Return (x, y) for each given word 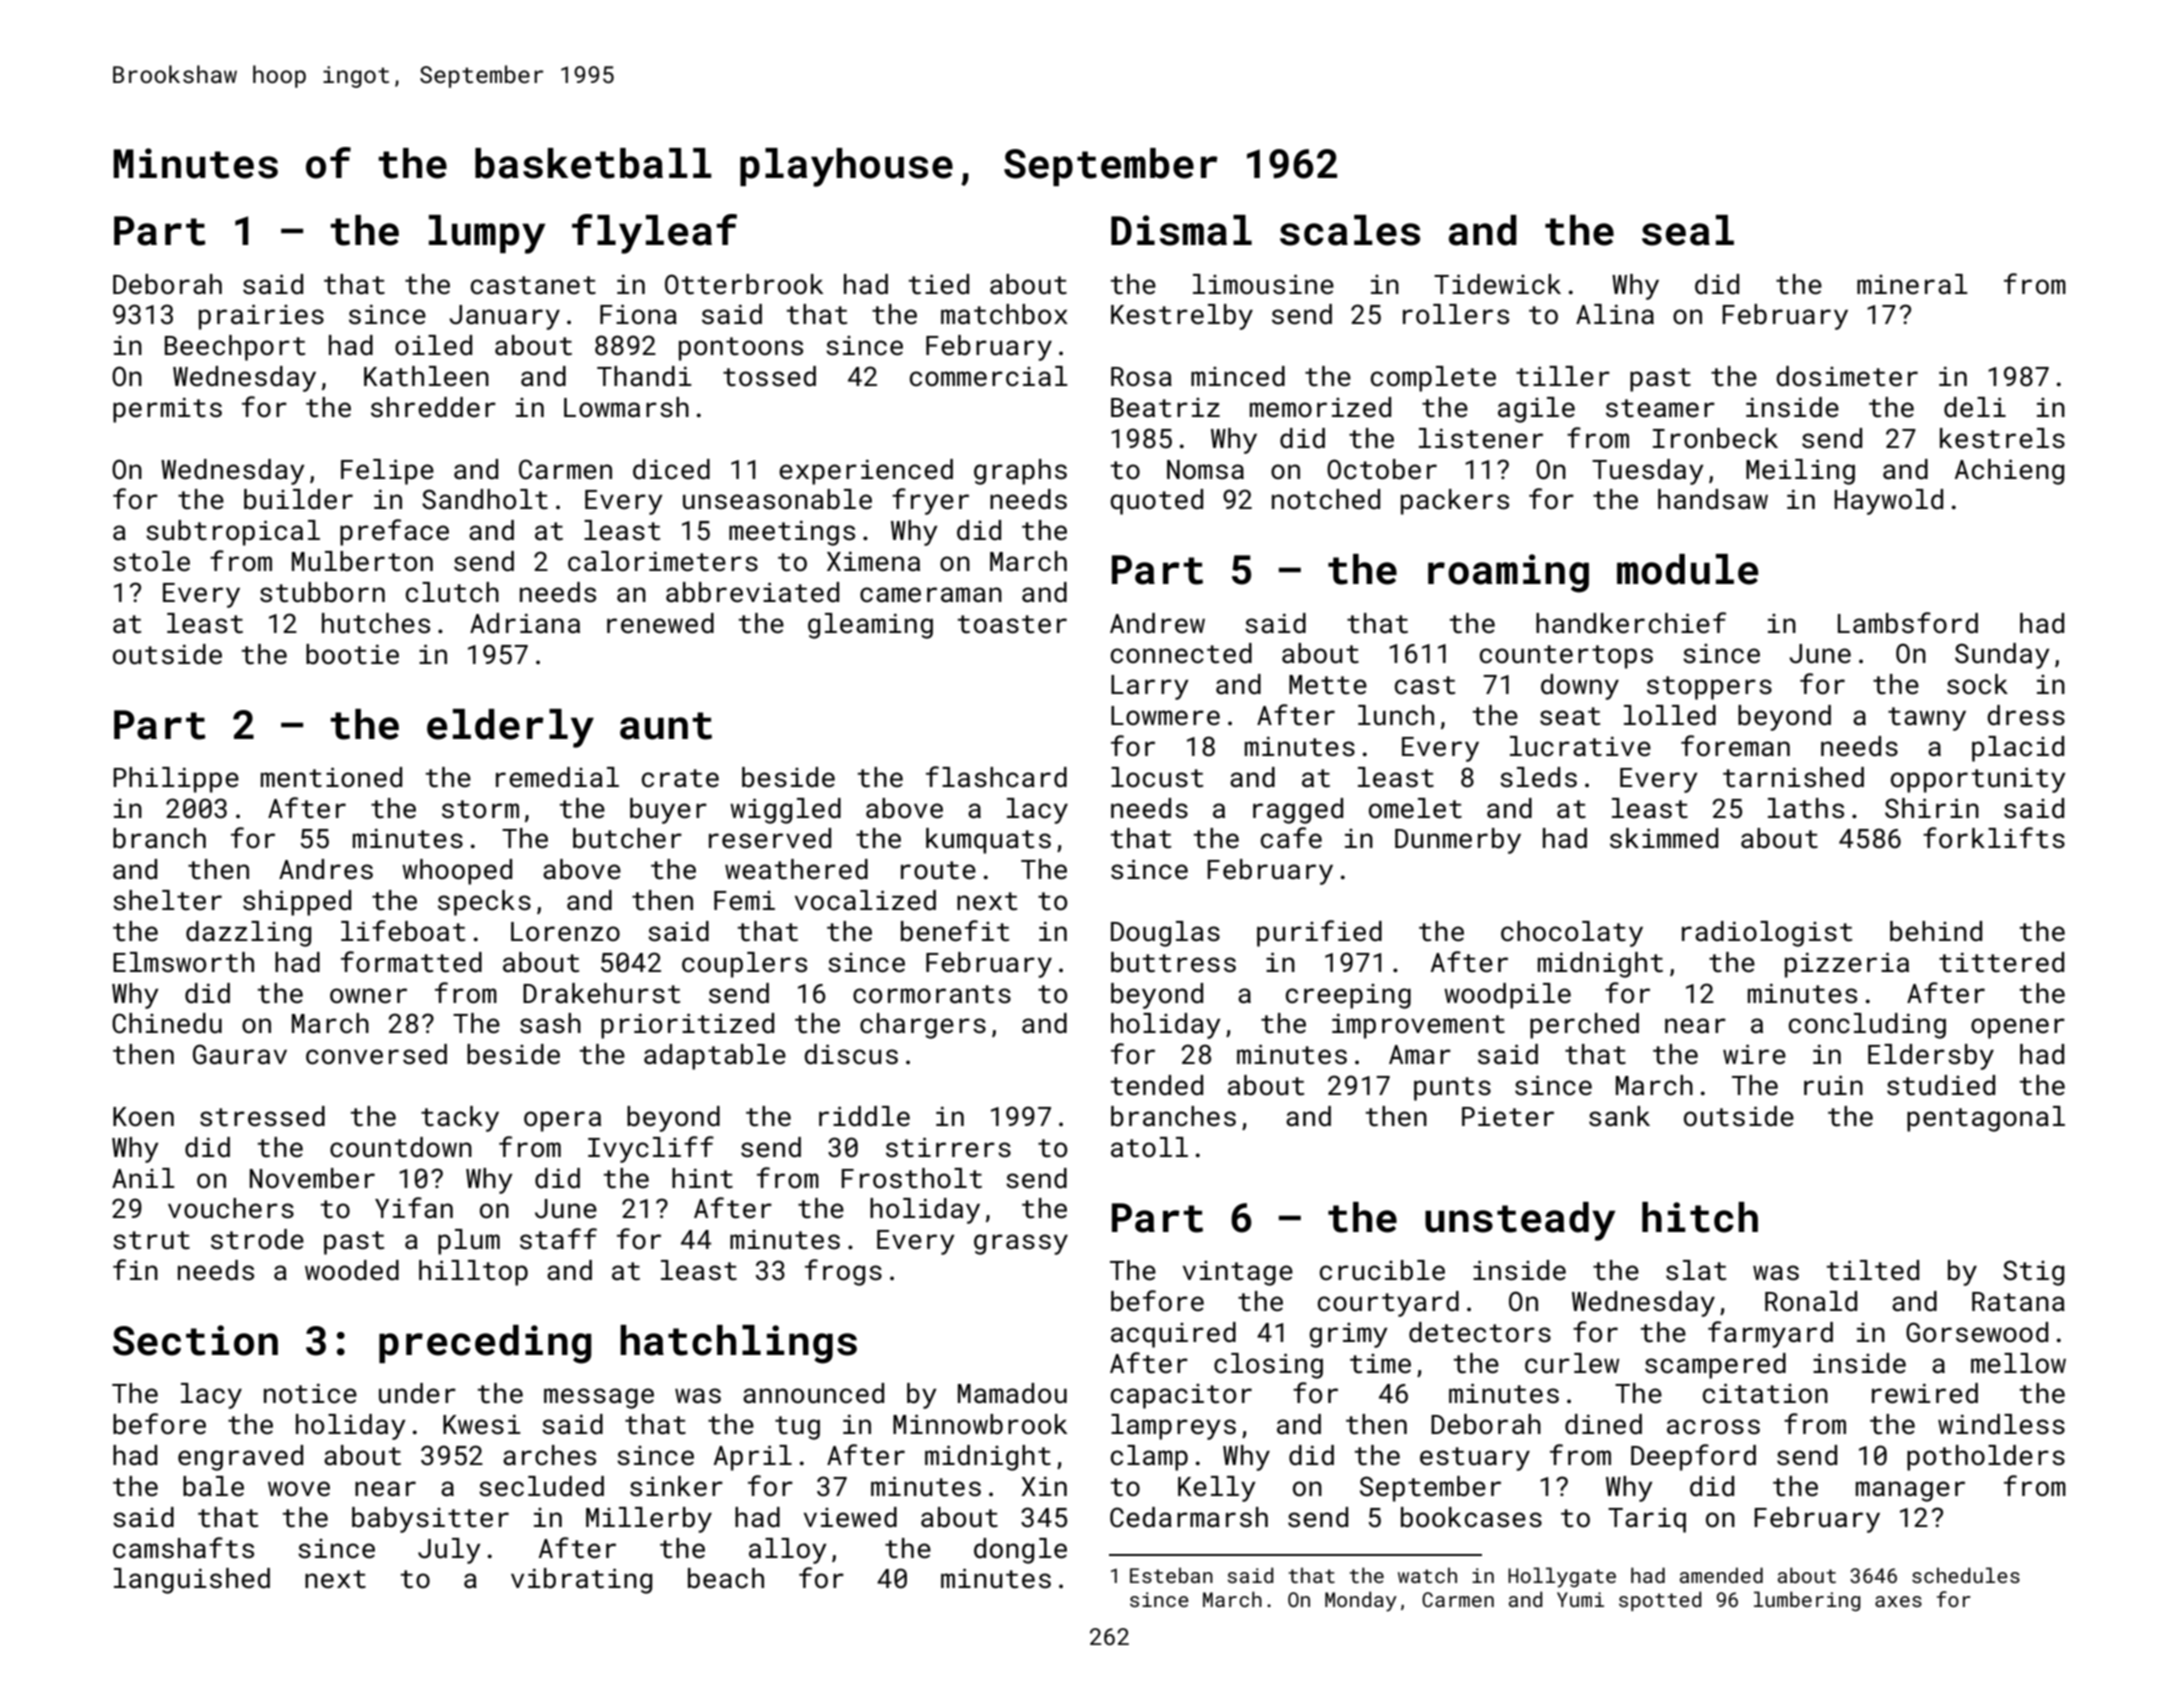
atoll (1149, 1147)
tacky (460, 1119)
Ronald (1811, 1301)
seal (1688, 230)
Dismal (1181, 230)
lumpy (487, 234)
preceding (485, 1344)
